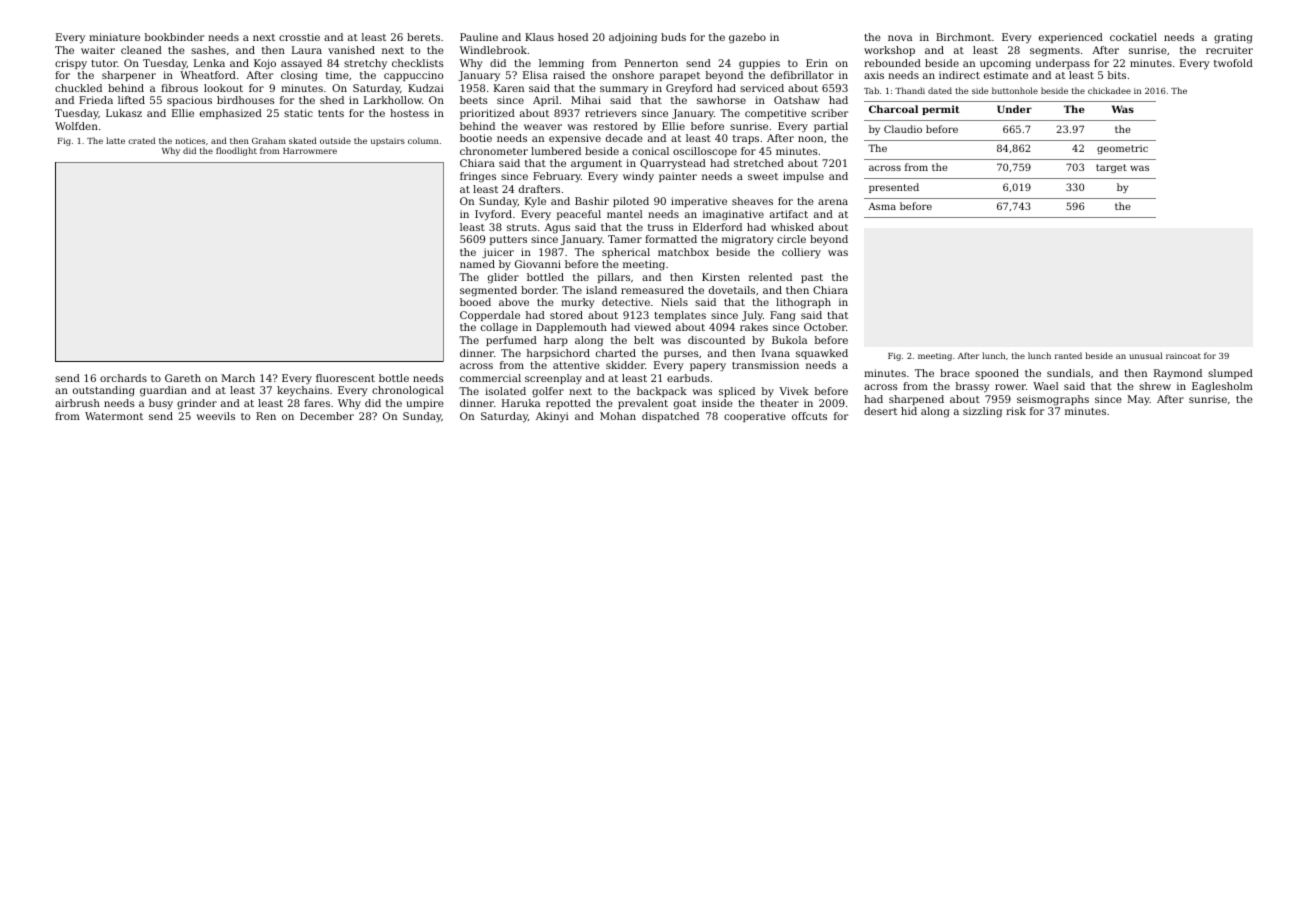 This page has width=1308, height=924. What do you see at coordinates (477, 264) in the page?
I see `named` at bounding box center [477, 264].
